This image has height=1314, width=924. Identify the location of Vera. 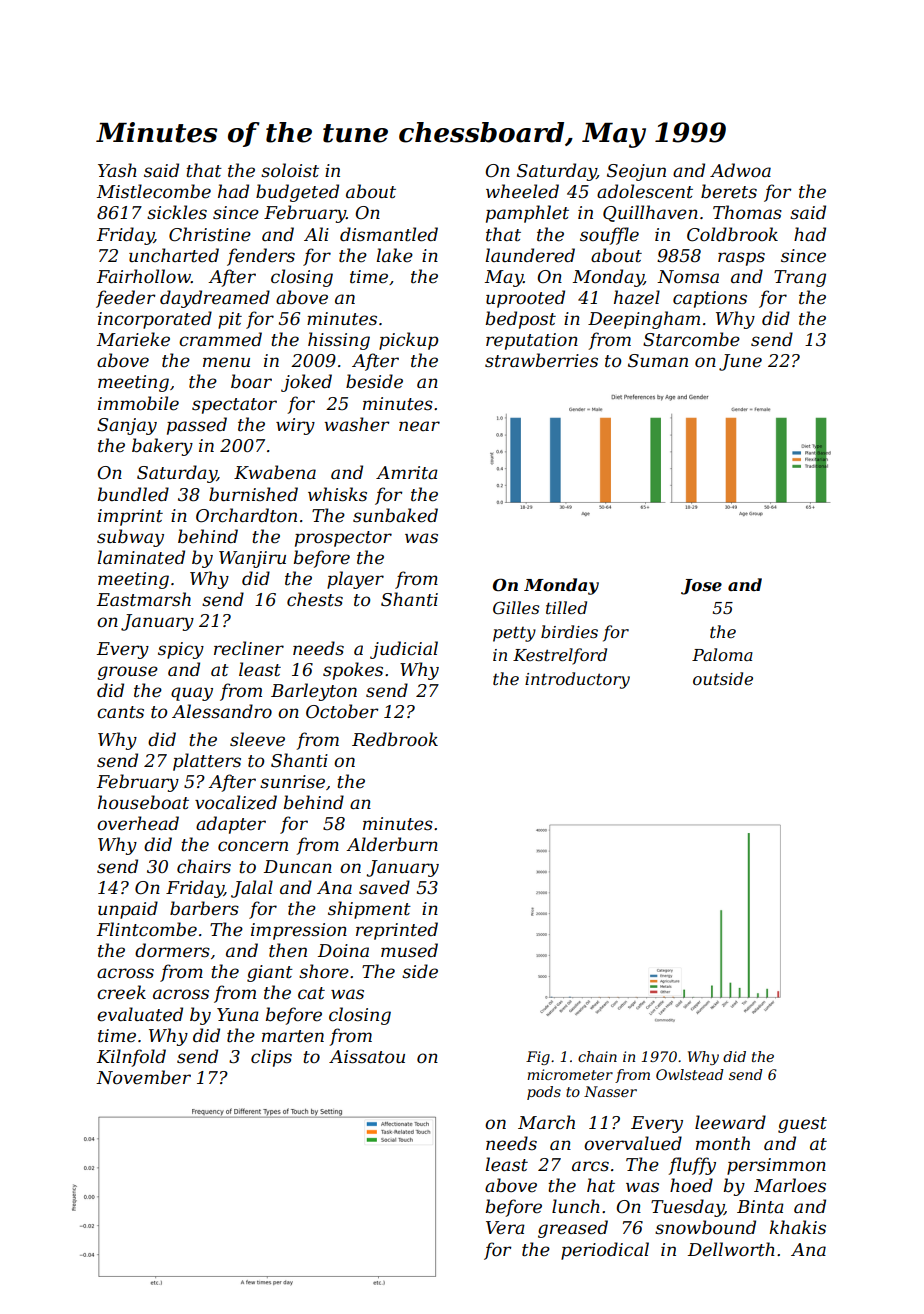
(505, 1228).
